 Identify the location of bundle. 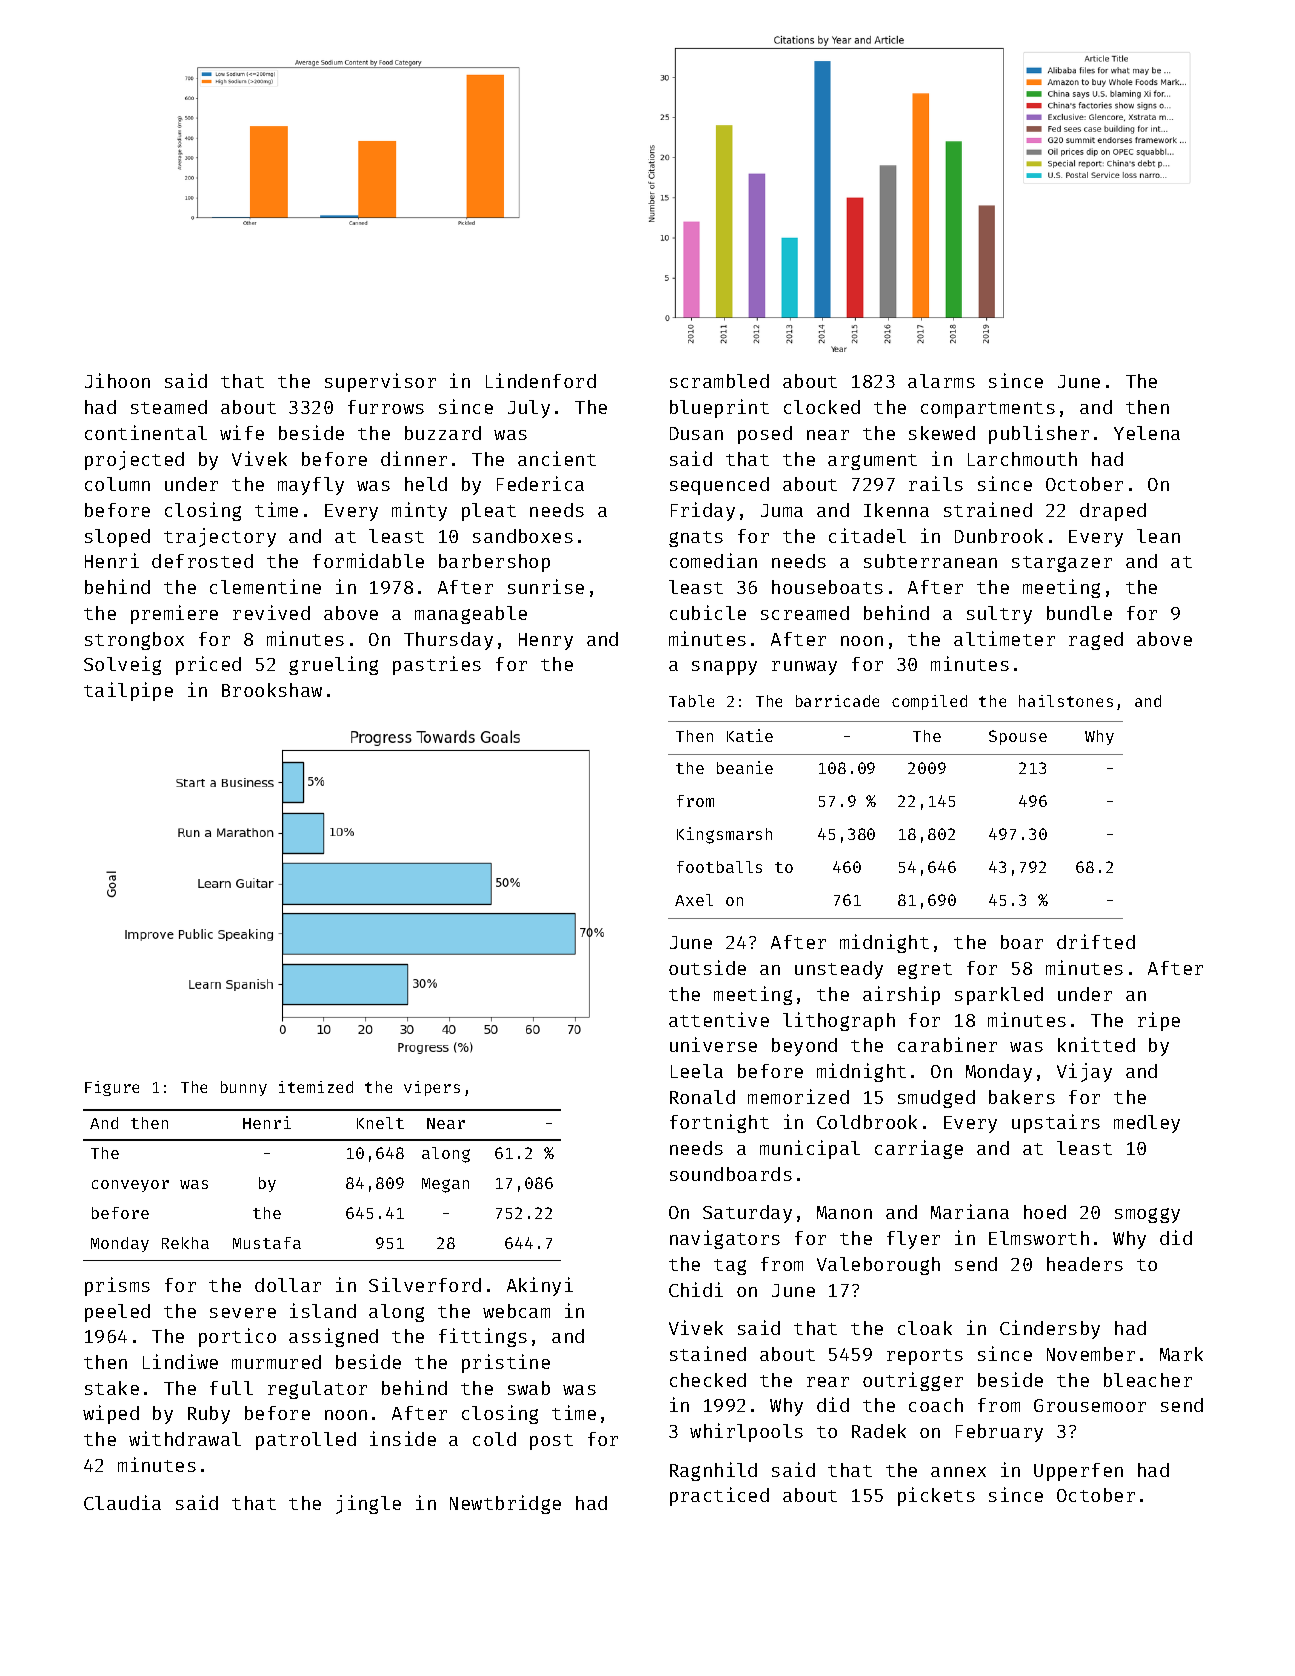
(1079, 613).
